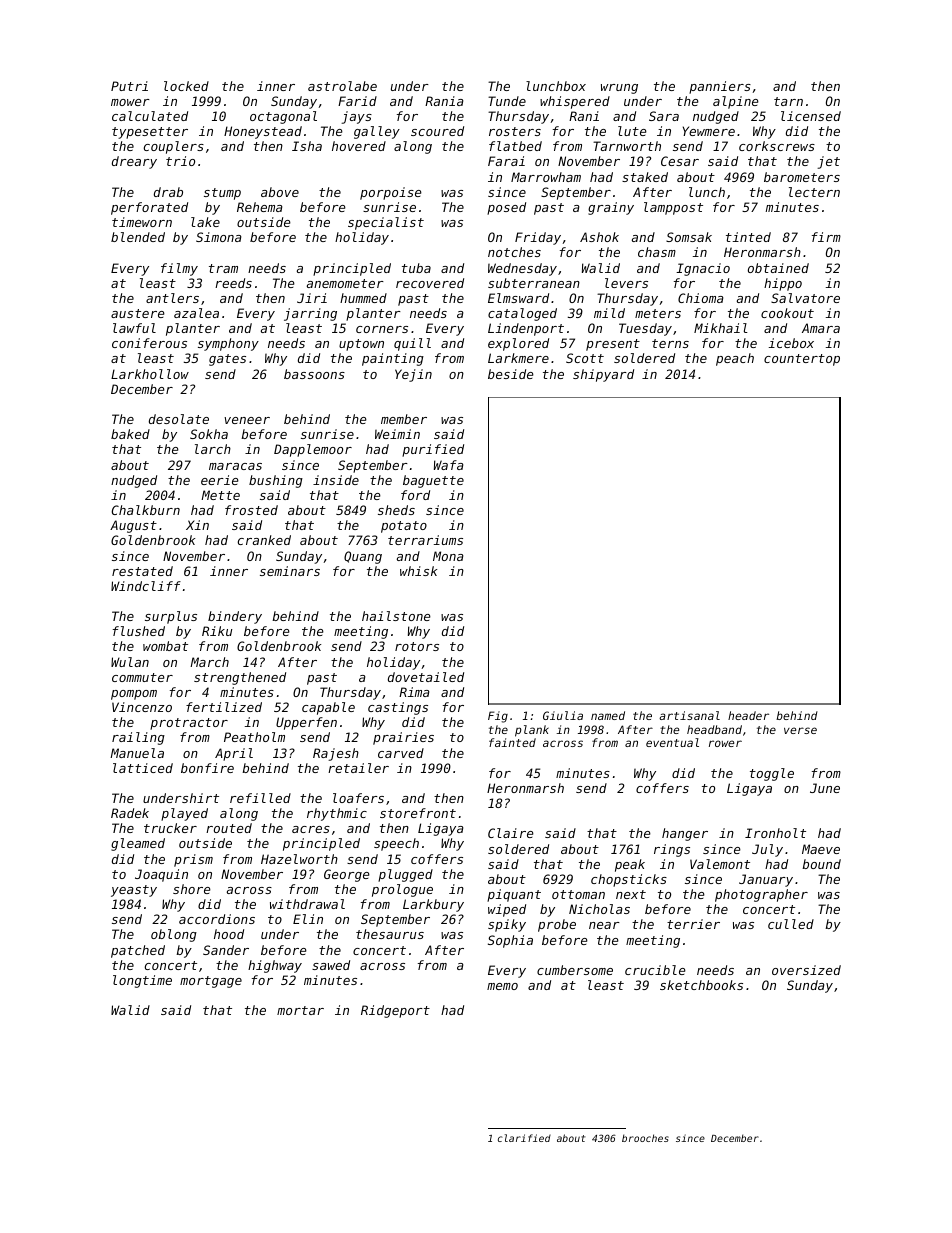  I want to click on quill, so click(412, 344).
